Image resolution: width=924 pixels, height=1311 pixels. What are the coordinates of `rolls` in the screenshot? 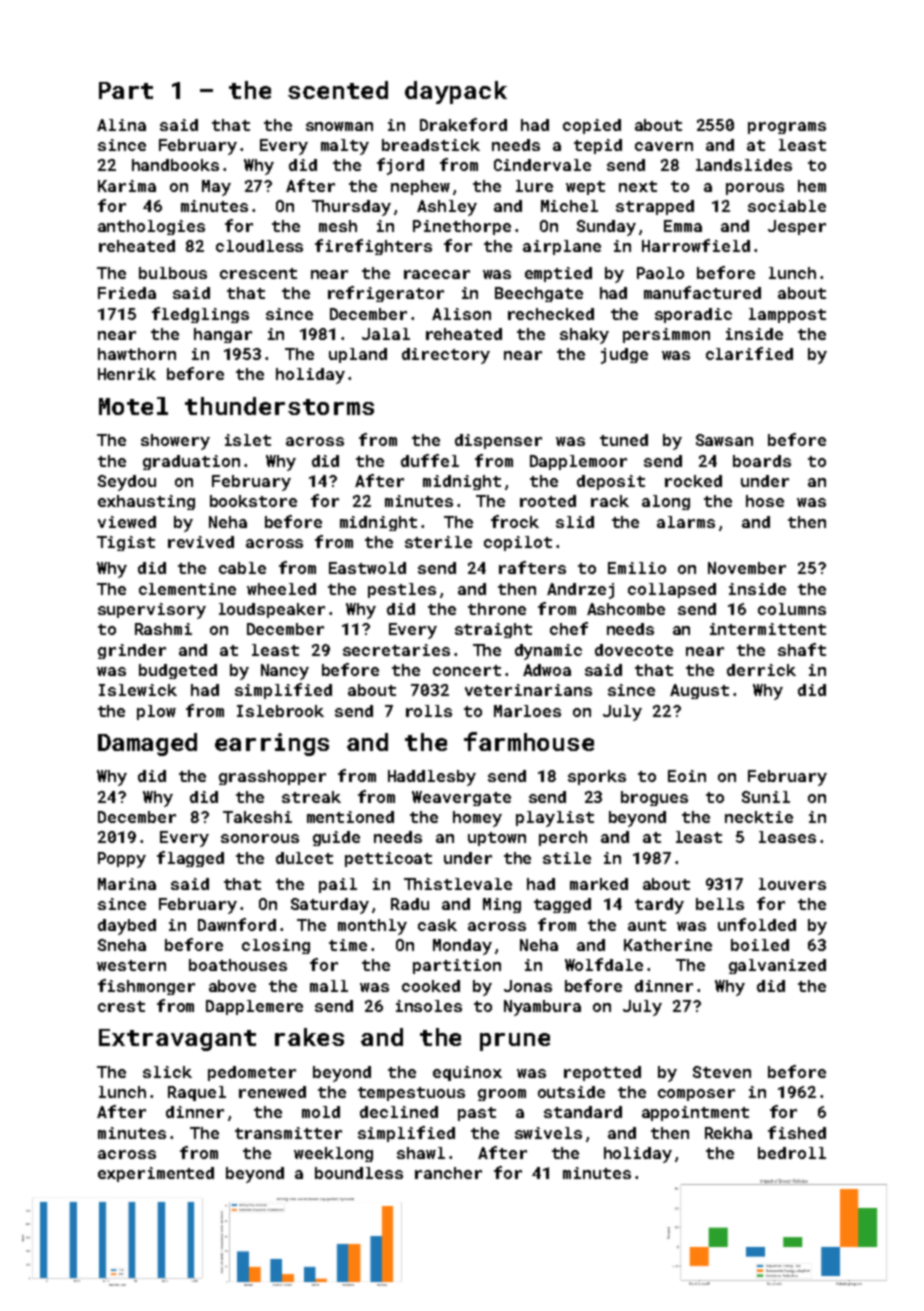 It's located at (429, 711).
